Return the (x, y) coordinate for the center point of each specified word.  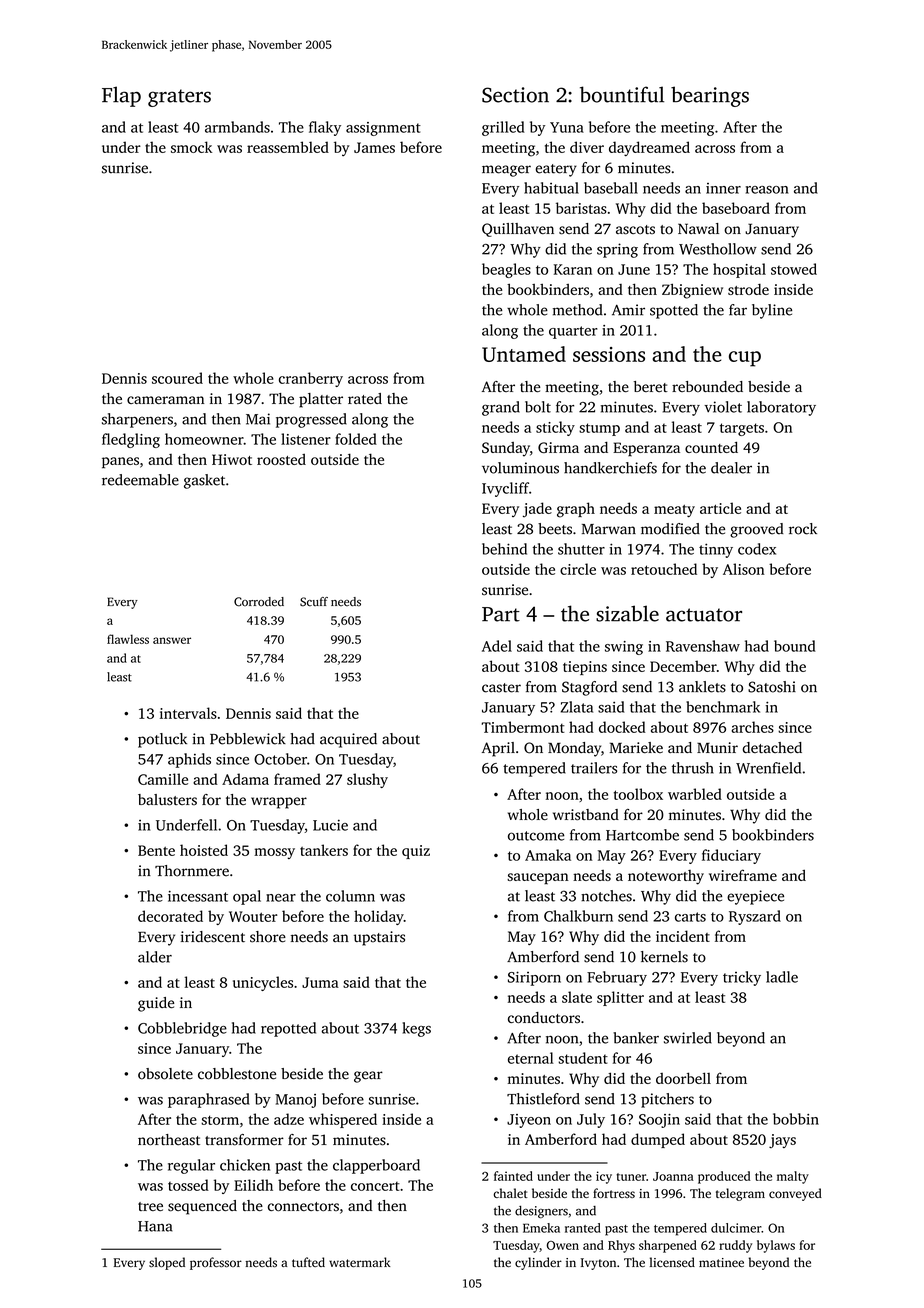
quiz (416, 852)
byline (772, 311)
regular (191, 1166)
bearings (710, 96)
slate (577, 997)
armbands (237, 127)
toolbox (638, 794)
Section (515, 95)
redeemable (140, 480)
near (281, 898)
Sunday (506, 449)
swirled (688, 1038)
